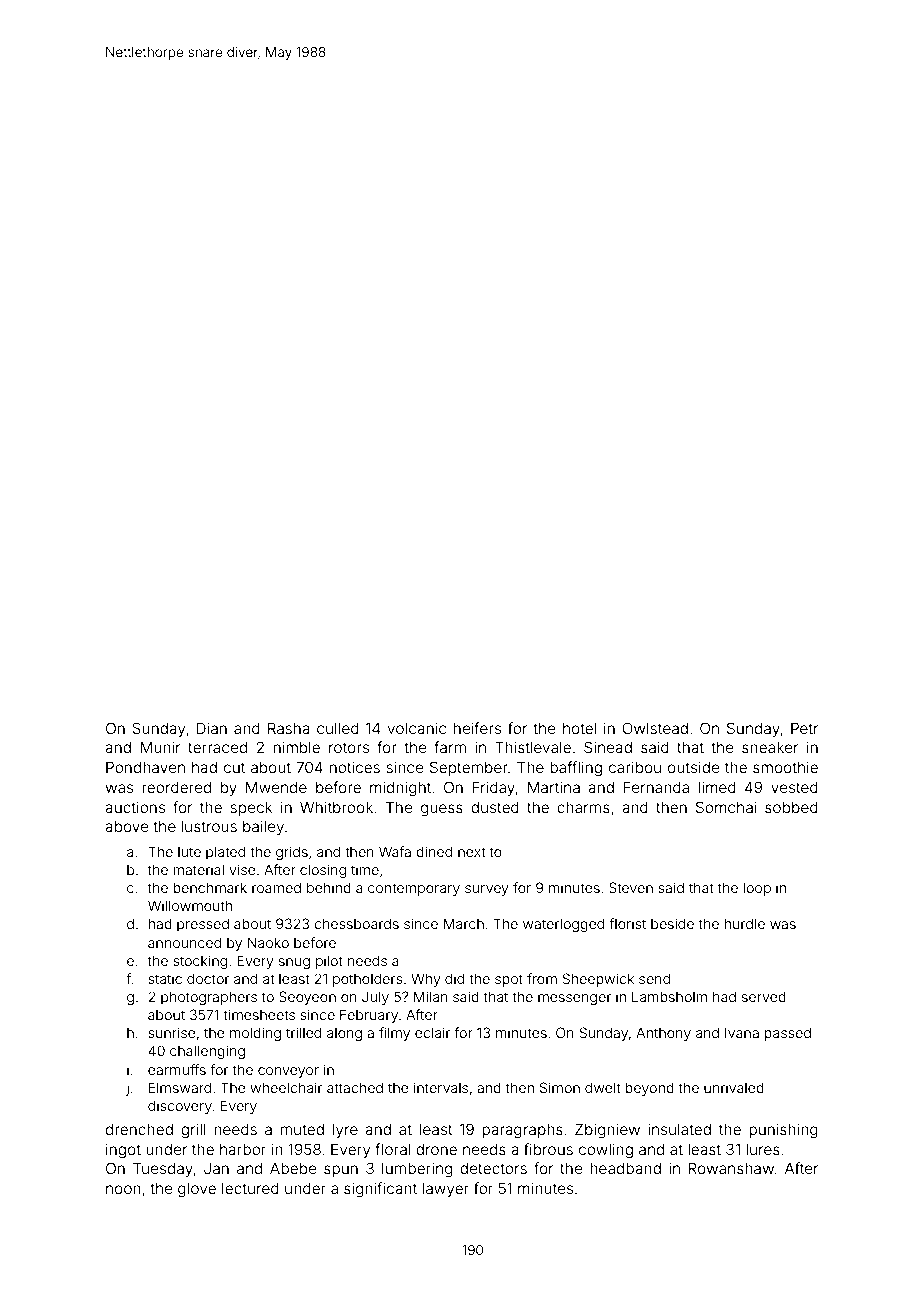  What do you see at coordinates (608, 747) in the document?
I see `Sinead` at bounding box center [608, 747].
